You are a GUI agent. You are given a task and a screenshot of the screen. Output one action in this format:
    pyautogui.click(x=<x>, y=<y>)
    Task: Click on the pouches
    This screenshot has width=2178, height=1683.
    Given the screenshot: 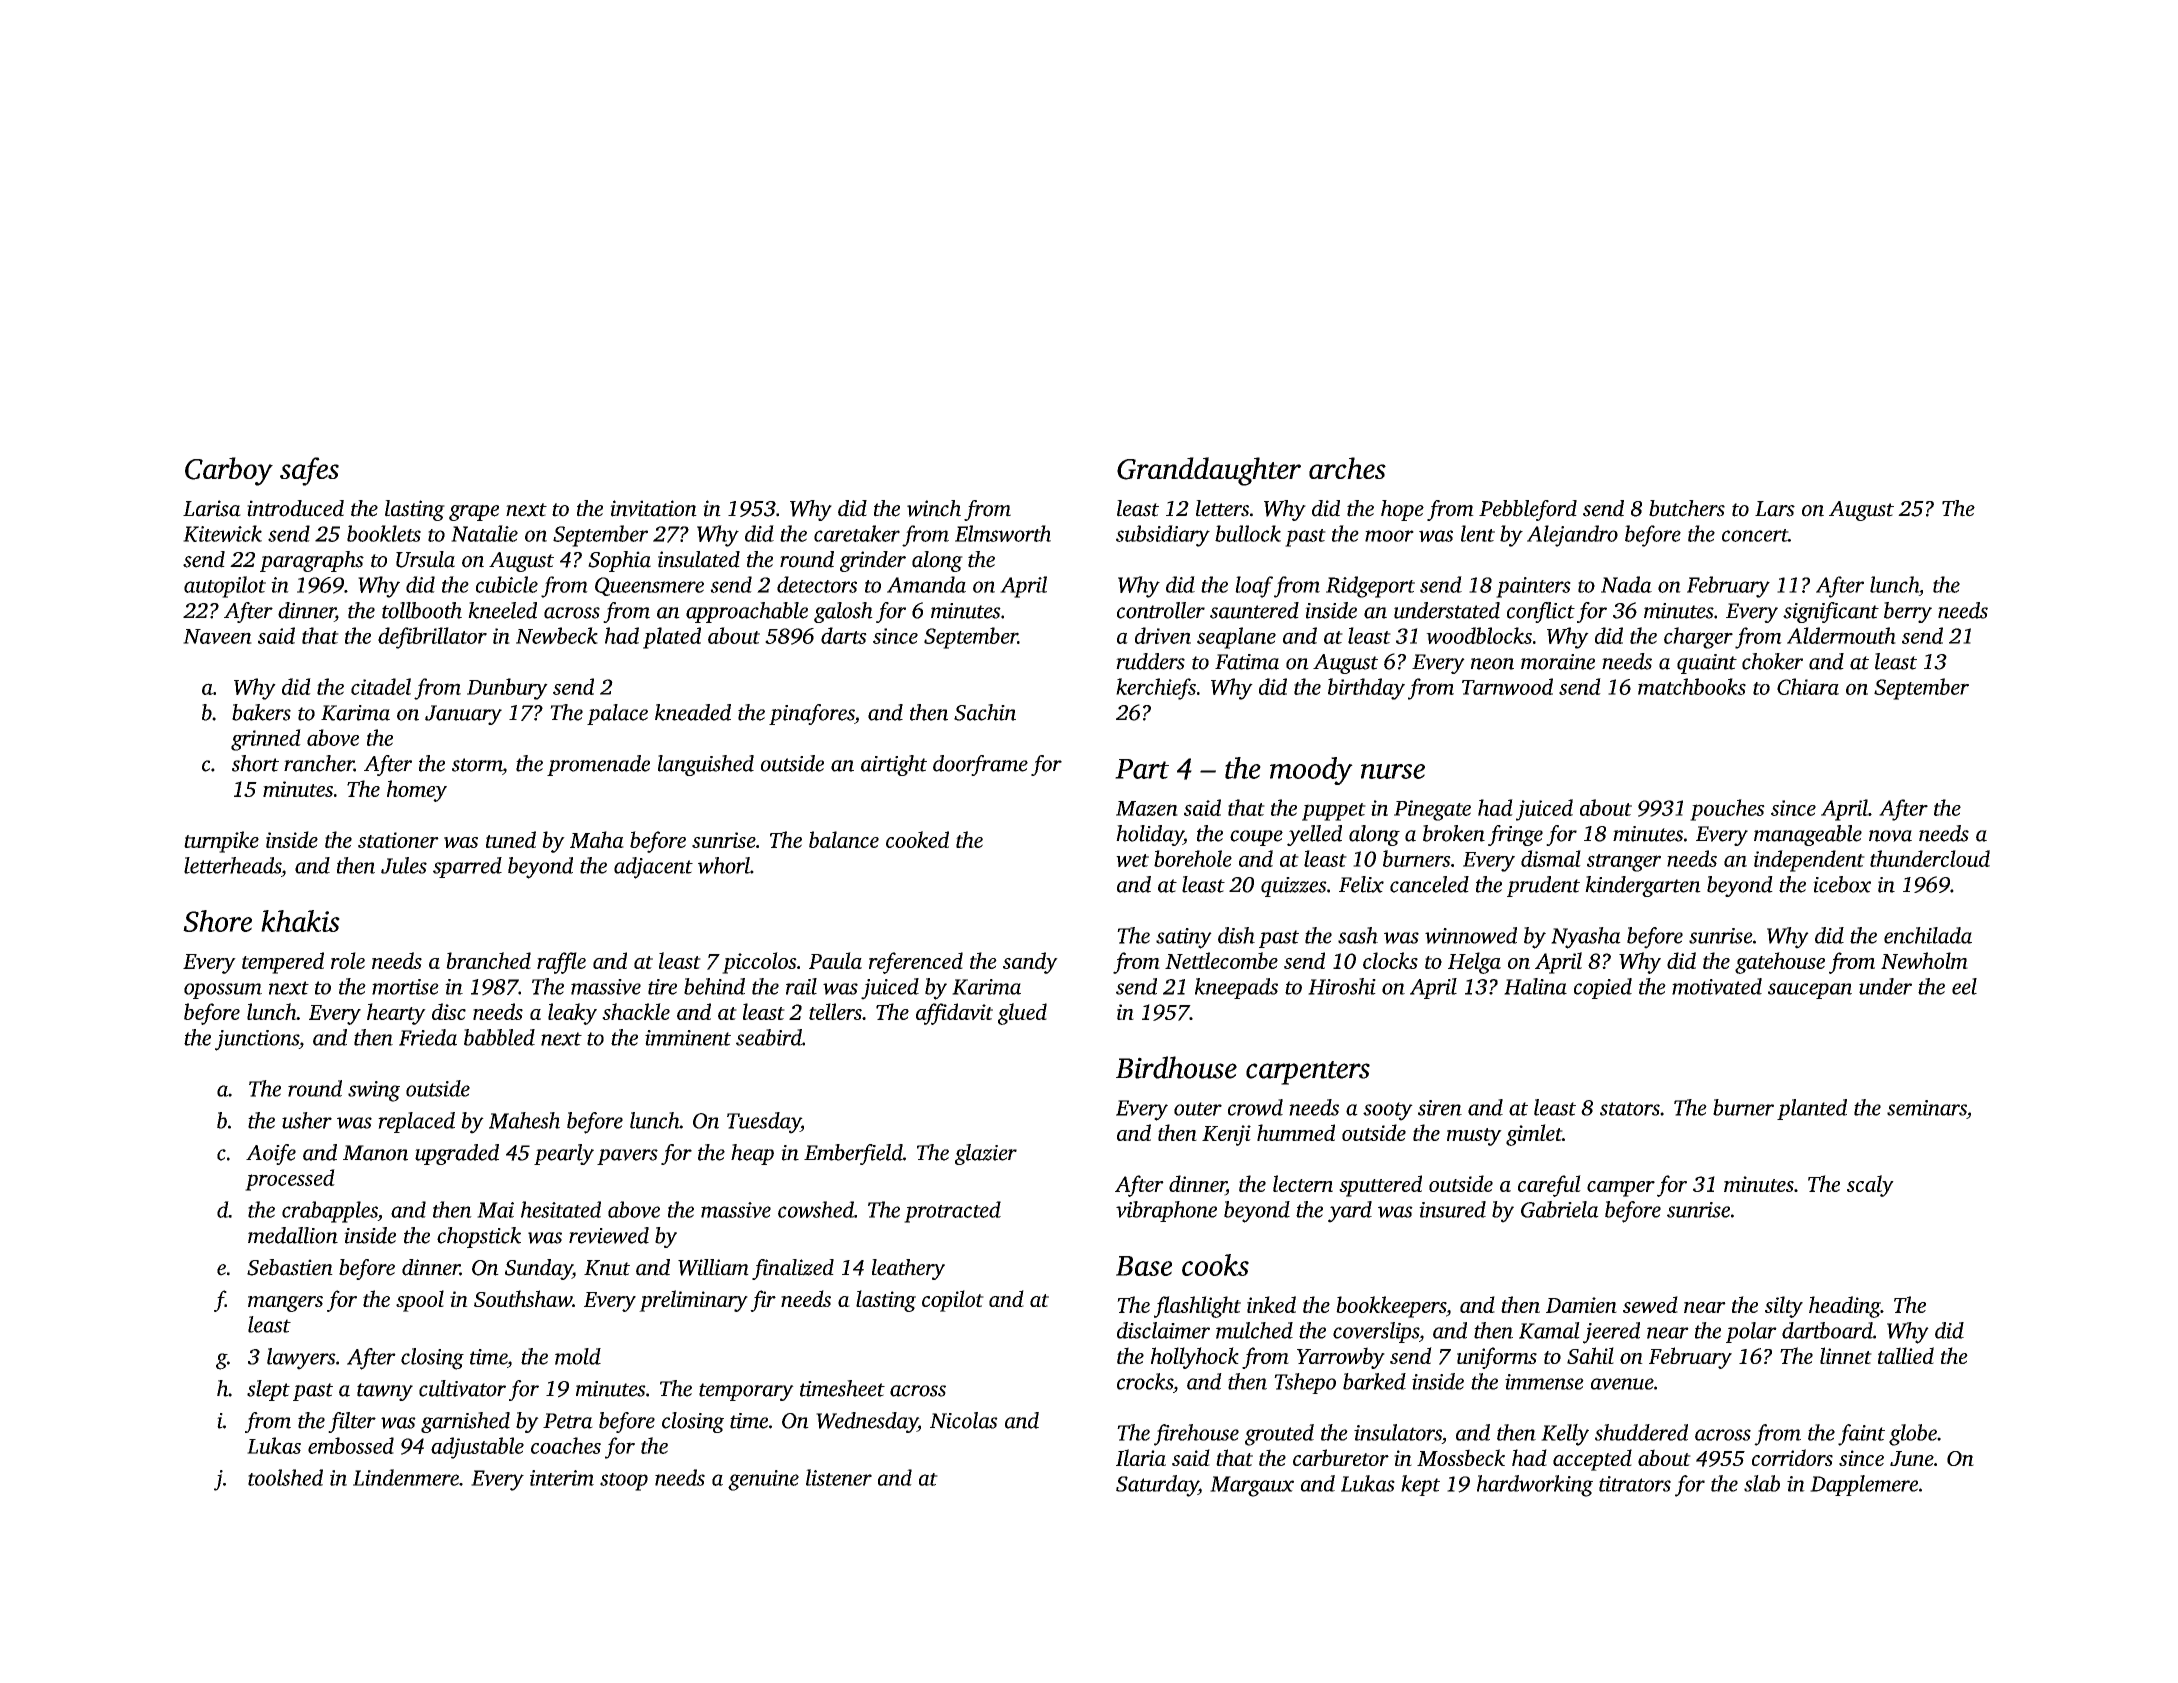 What is the action you would take?
    pyautogui.click(x=1727, y=810)
